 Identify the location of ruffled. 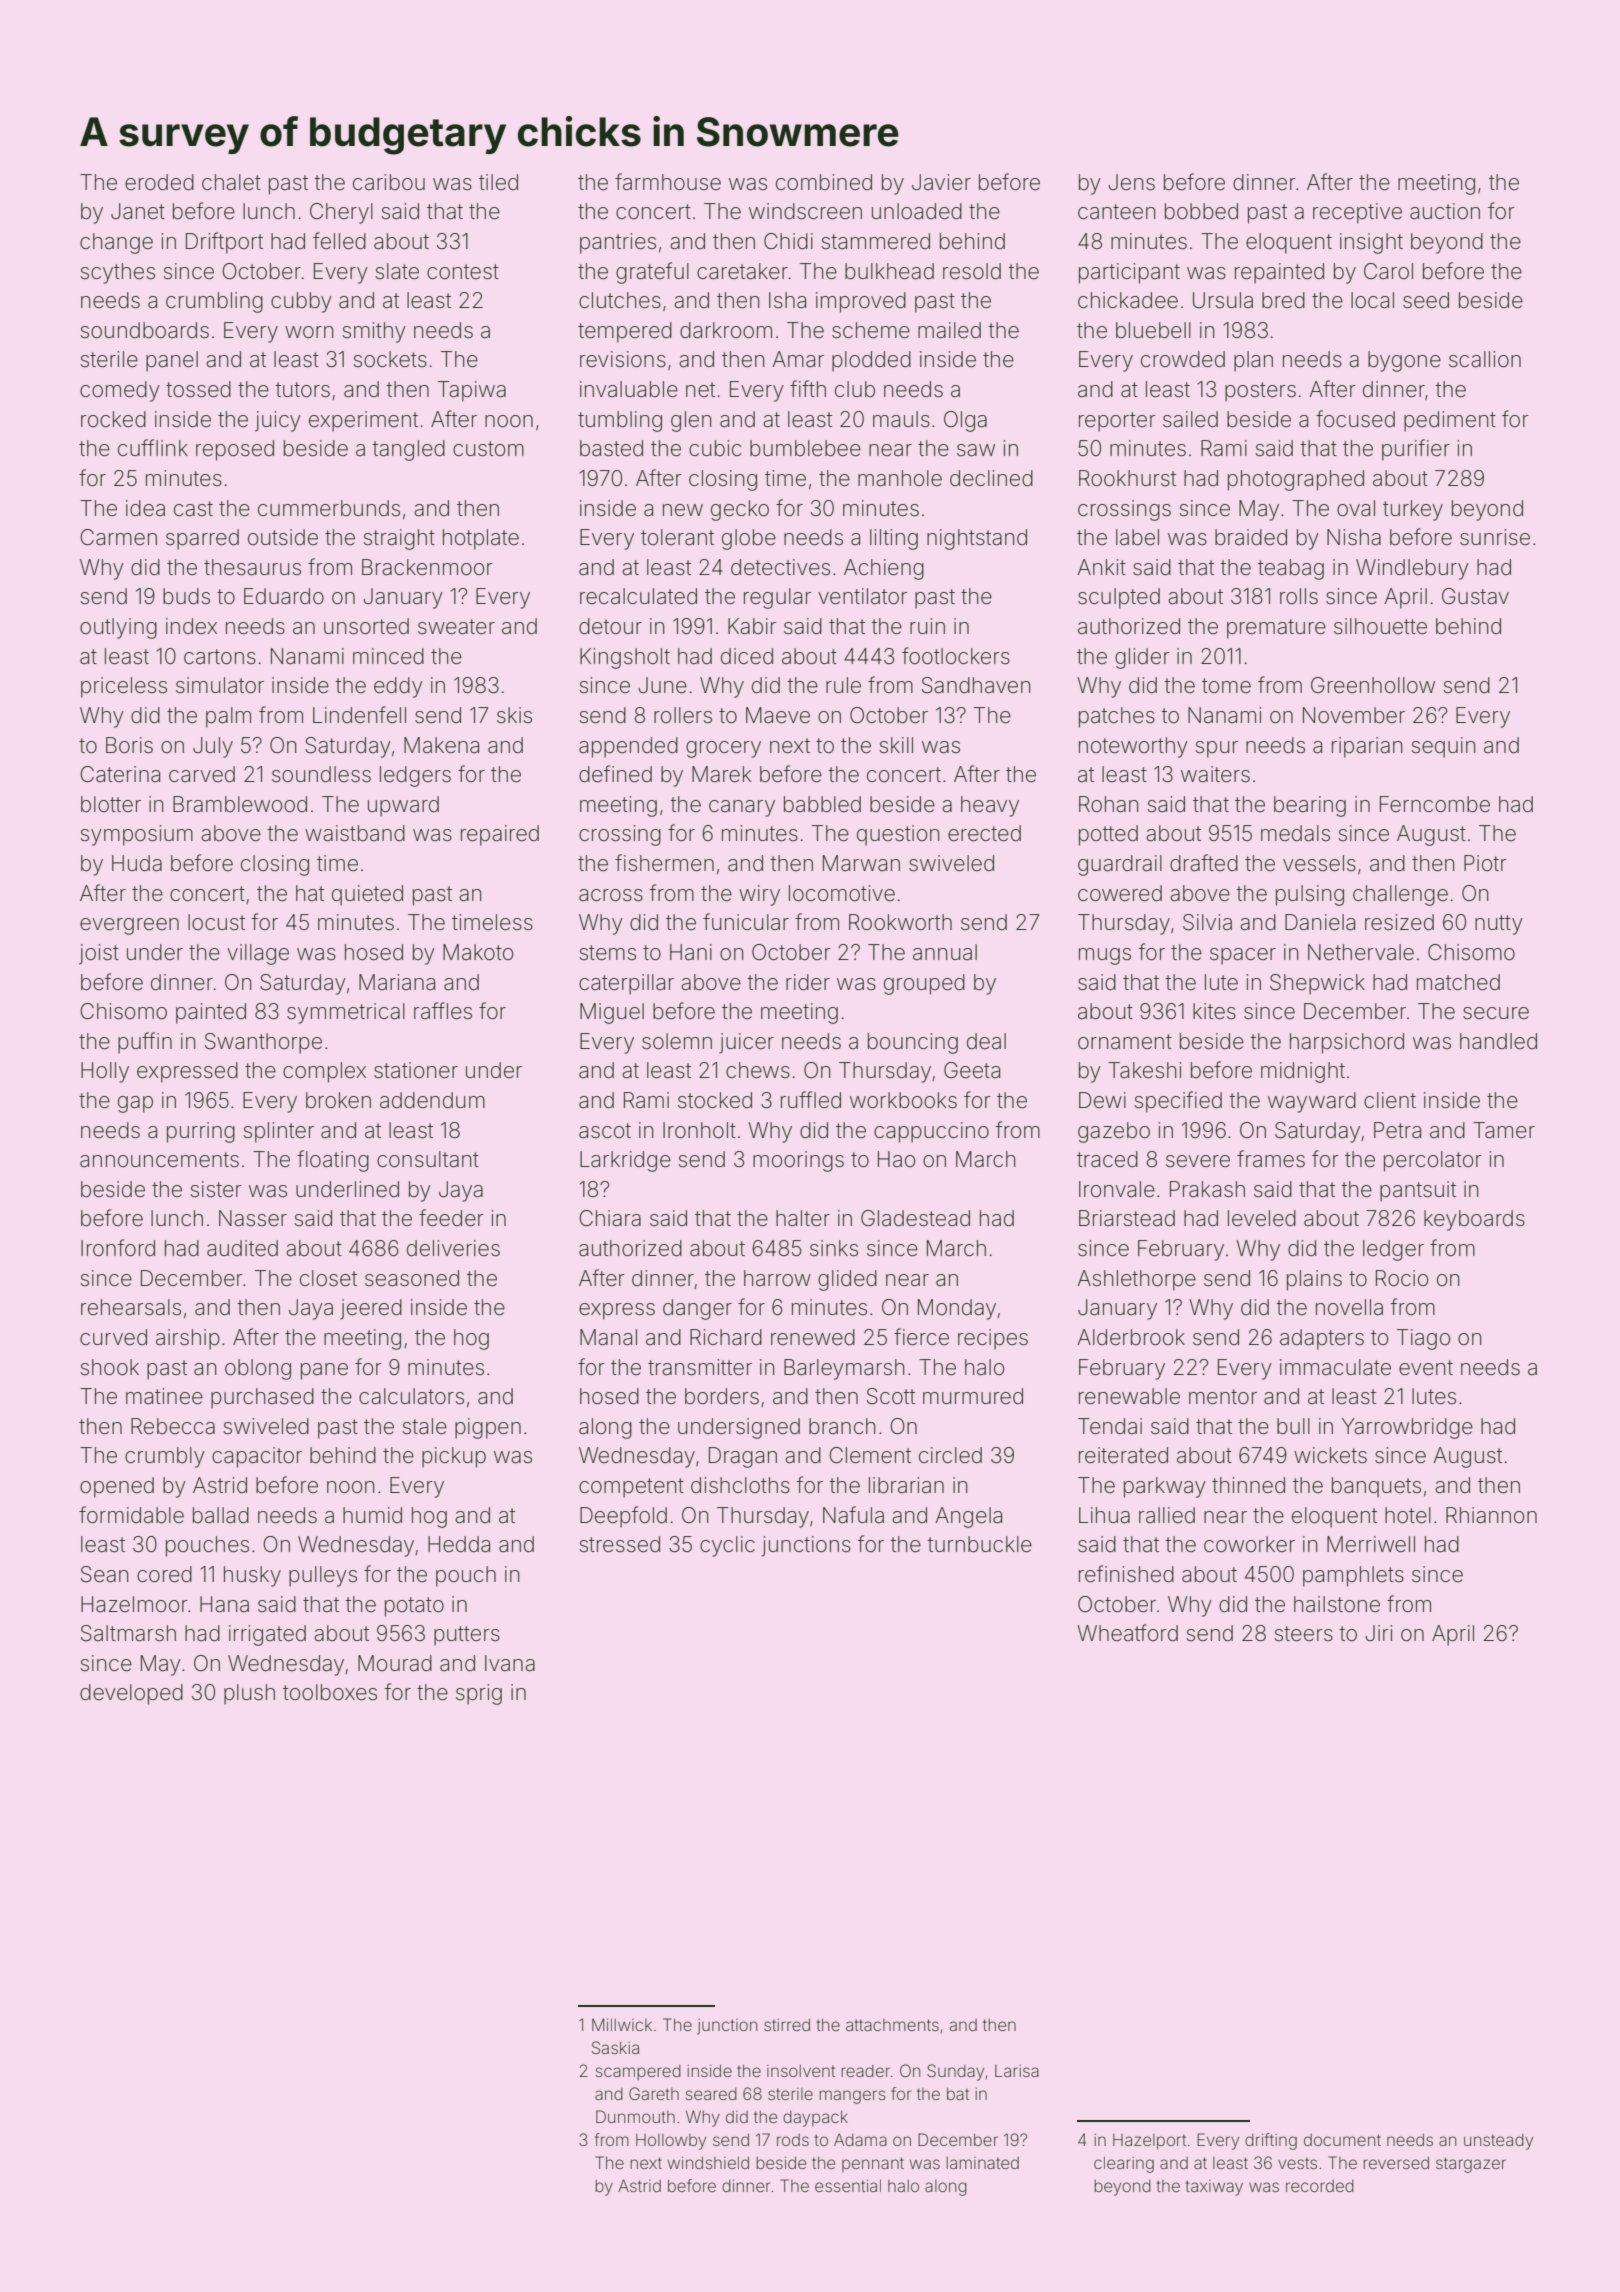
(811, 1099).
